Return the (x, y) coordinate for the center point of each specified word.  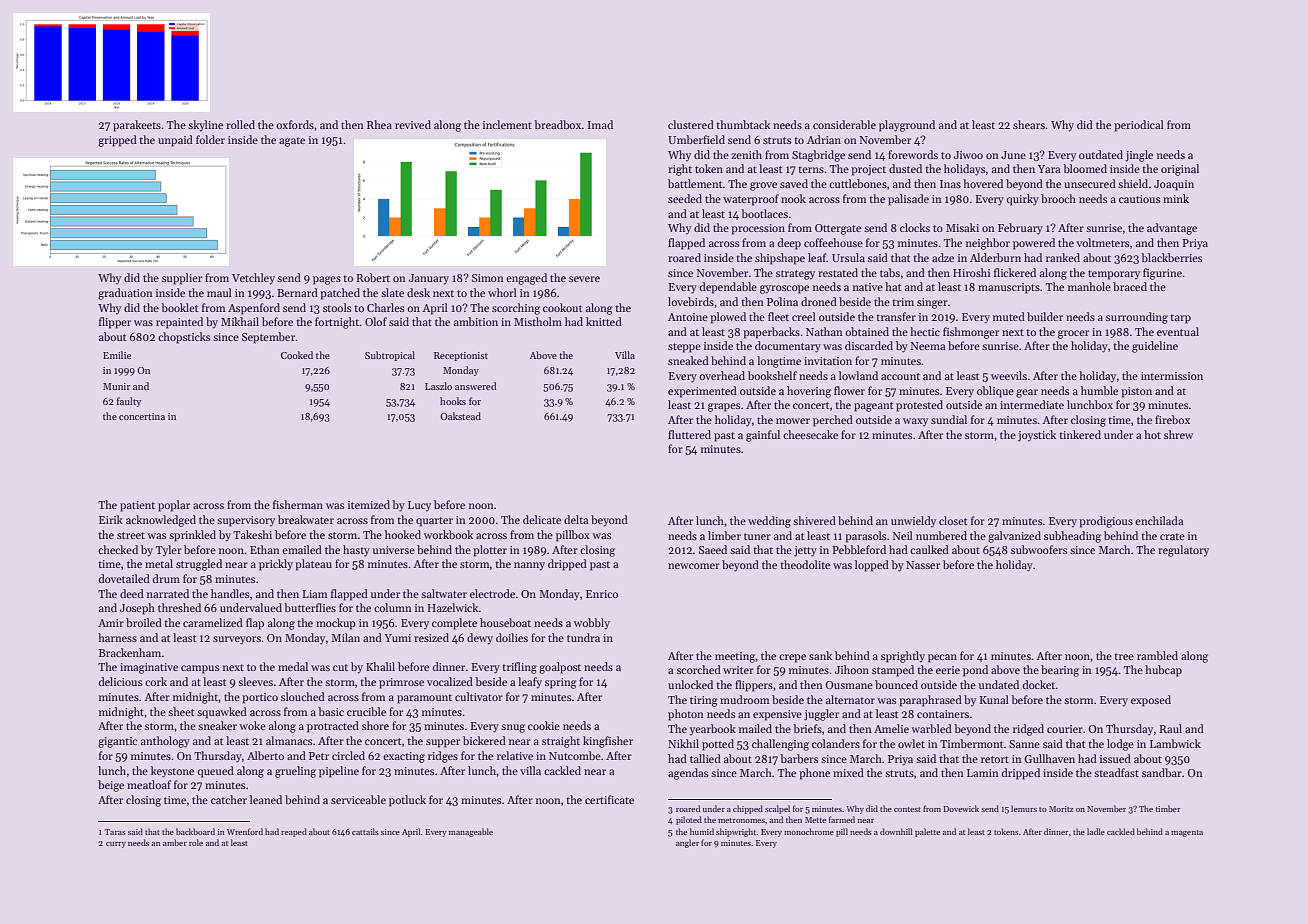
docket (1039, 684)
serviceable (358, 799)
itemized (369, 504)
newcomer (694, 566)
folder (210, 139)
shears (1029, 124)
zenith (746, 154)
